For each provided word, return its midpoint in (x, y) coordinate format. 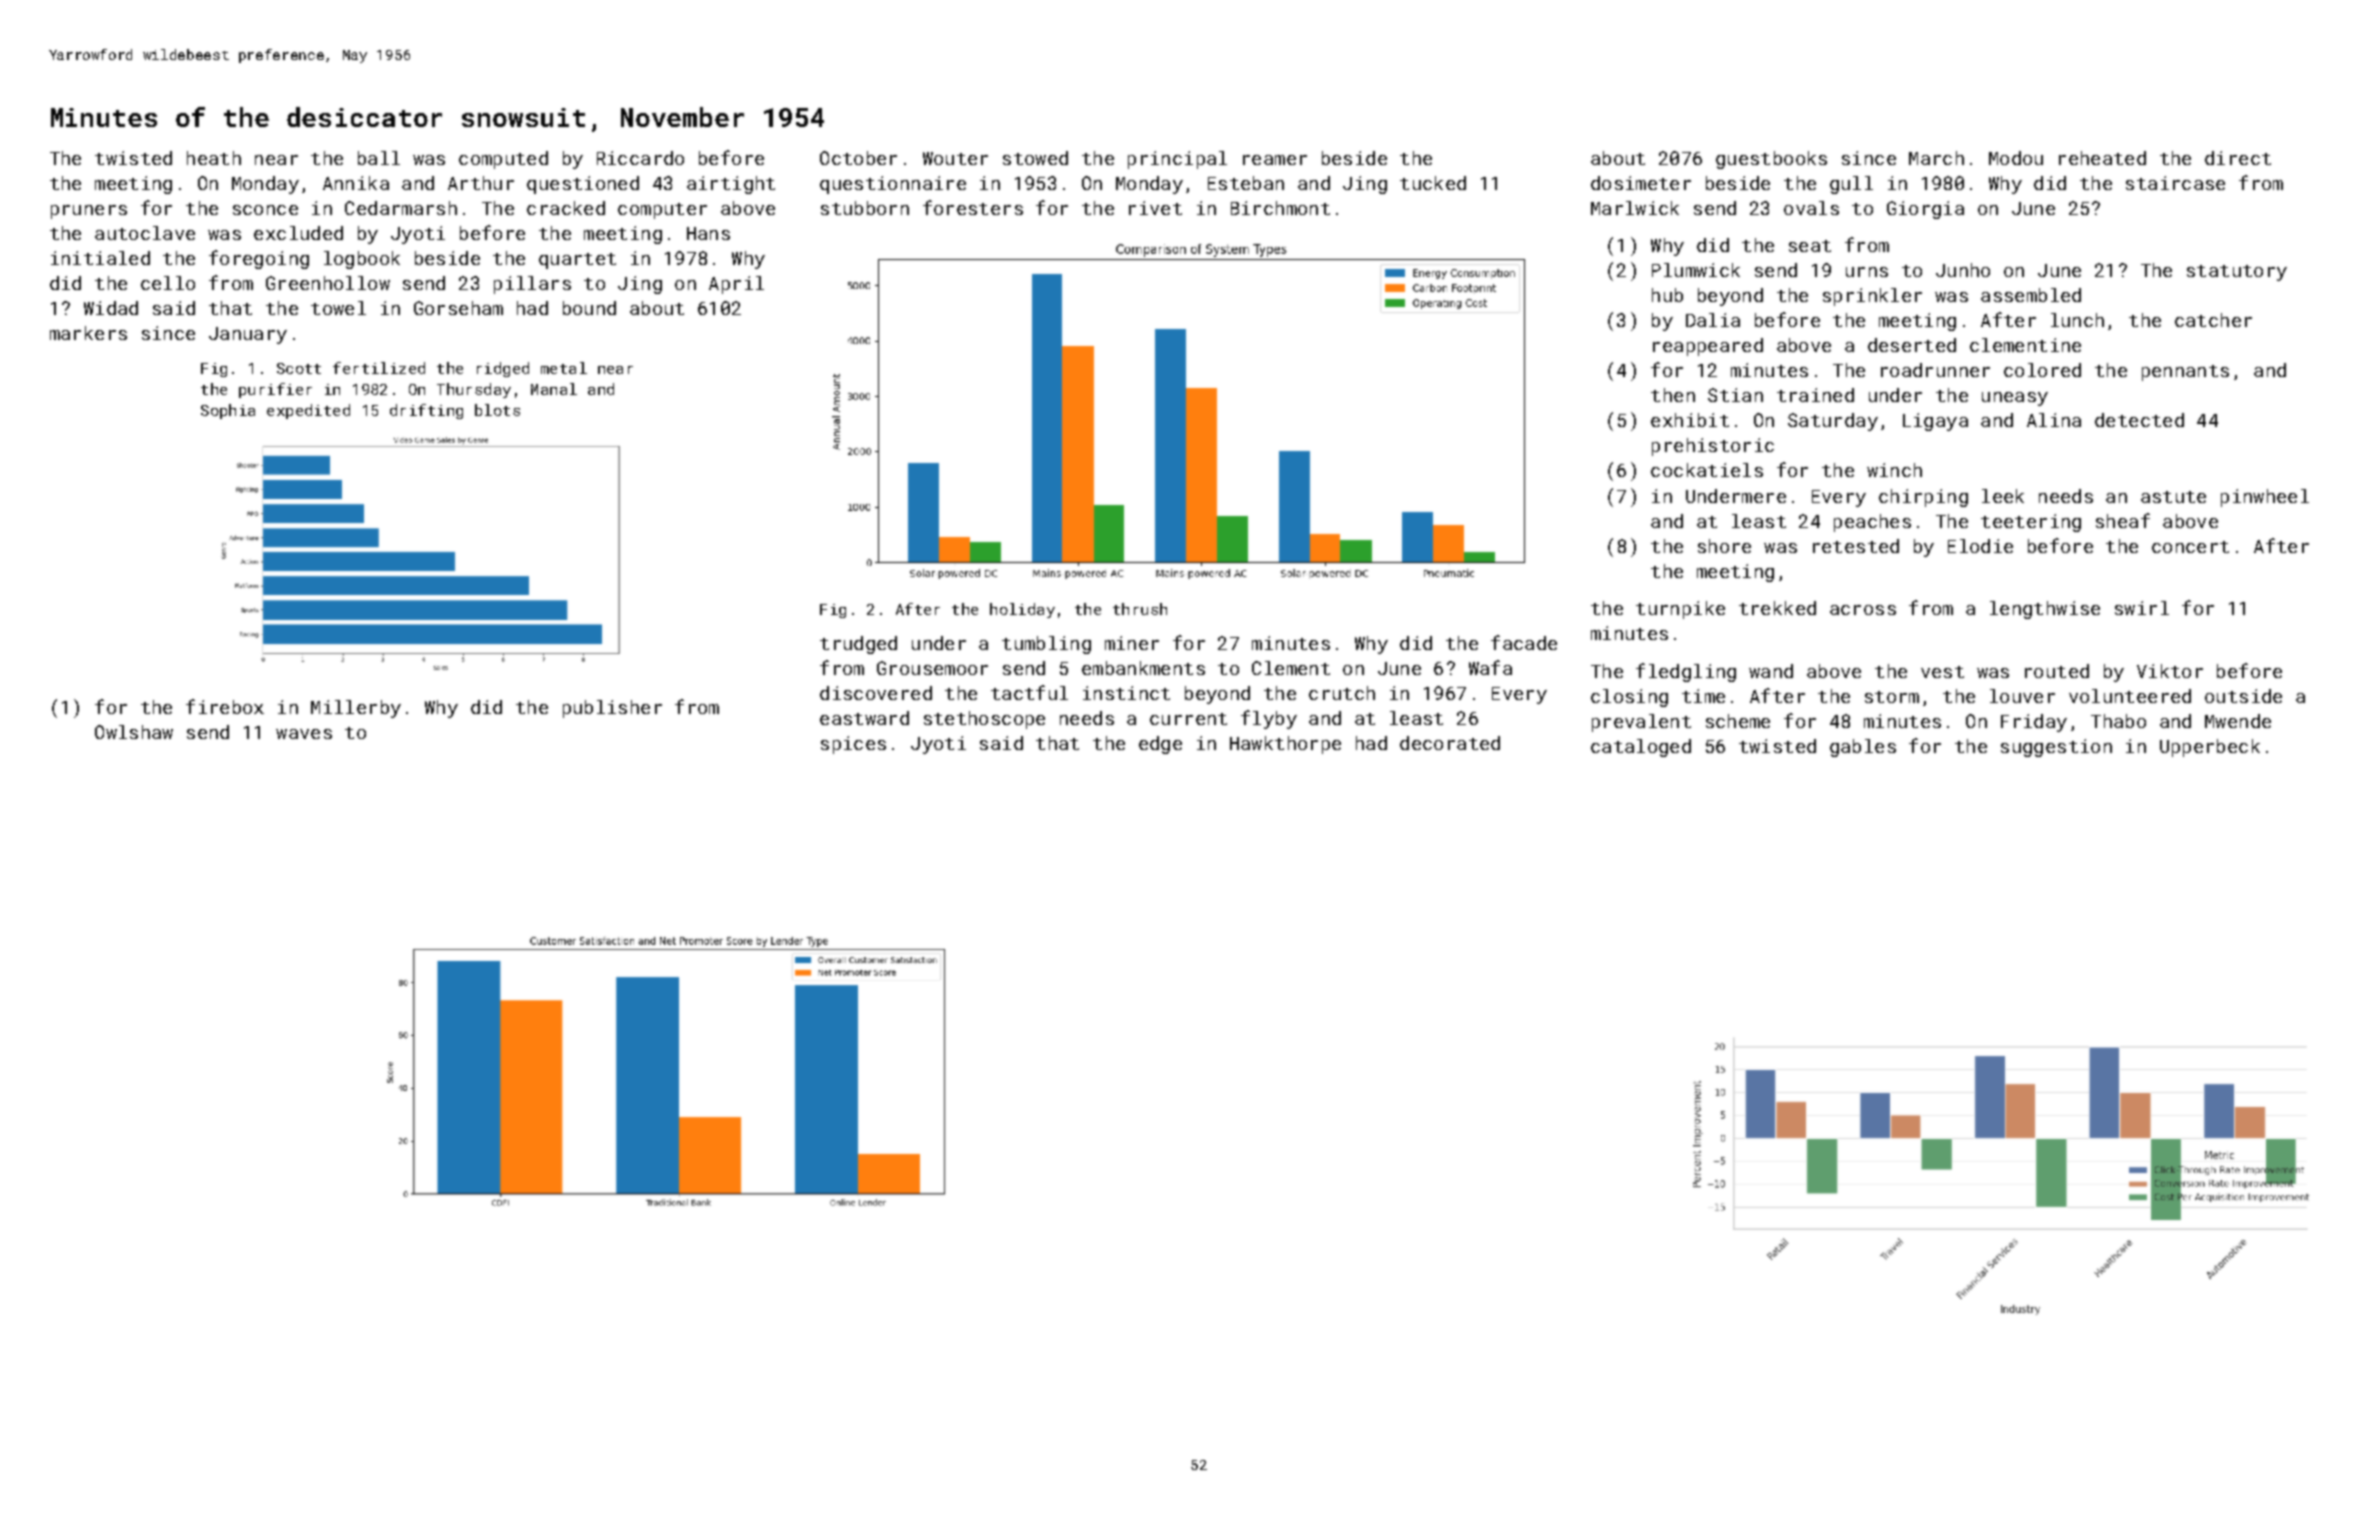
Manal (554, 389)
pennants (2185, 373)
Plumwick (1696, 270)
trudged (858, 645)
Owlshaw (134, 732)
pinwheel (2265, 498)
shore (1724, 546)
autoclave (145, 233)
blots (497, 410)
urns (1867, 272)
